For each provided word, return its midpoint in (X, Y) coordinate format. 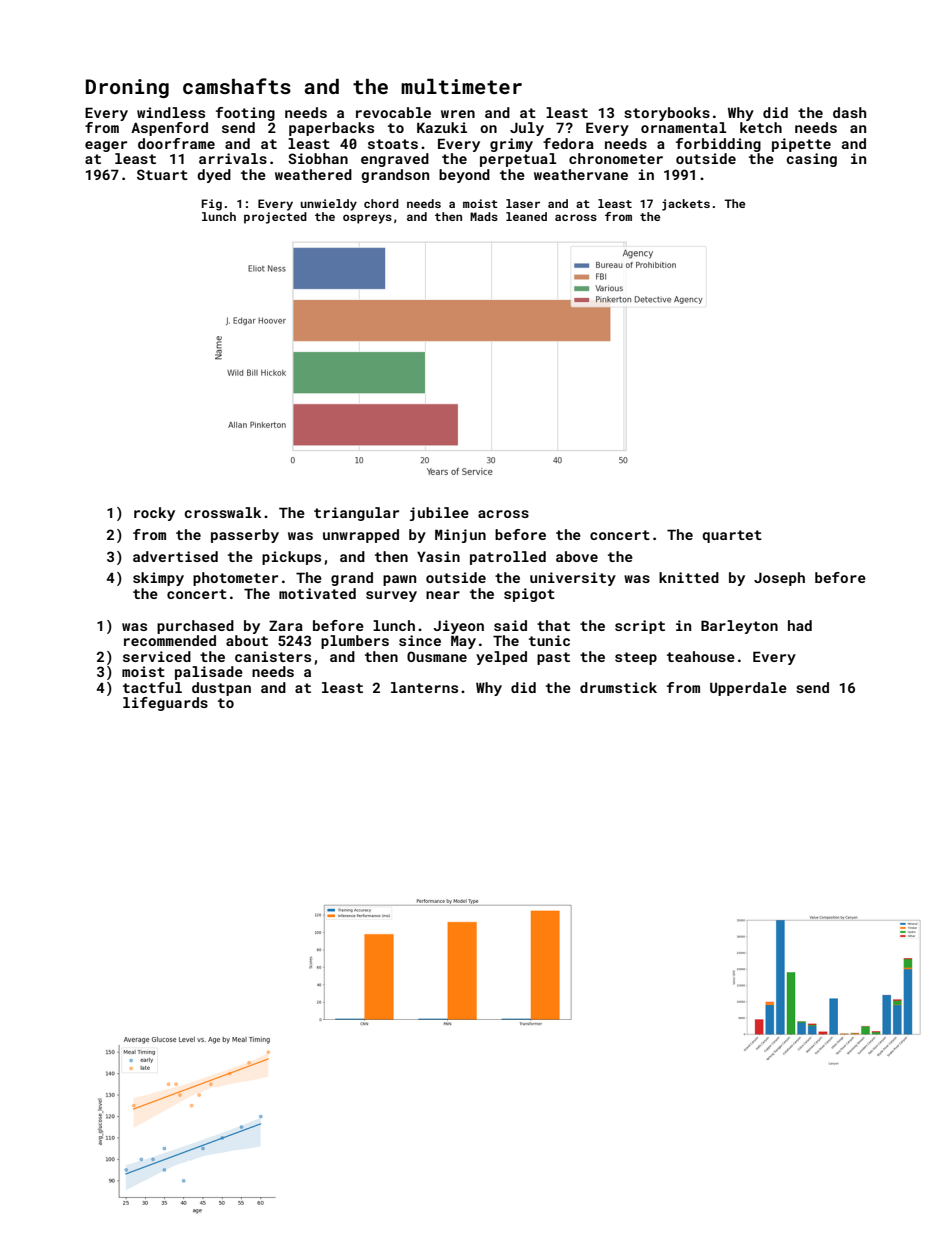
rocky (154, 514)
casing (811, 160)
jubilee (439, 514)
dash (849, 112)
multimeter (461, 86)
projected (275, 218)
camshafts (237, 86)
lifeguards (165, 704)
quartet (732, 536)
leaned (526, 216)
